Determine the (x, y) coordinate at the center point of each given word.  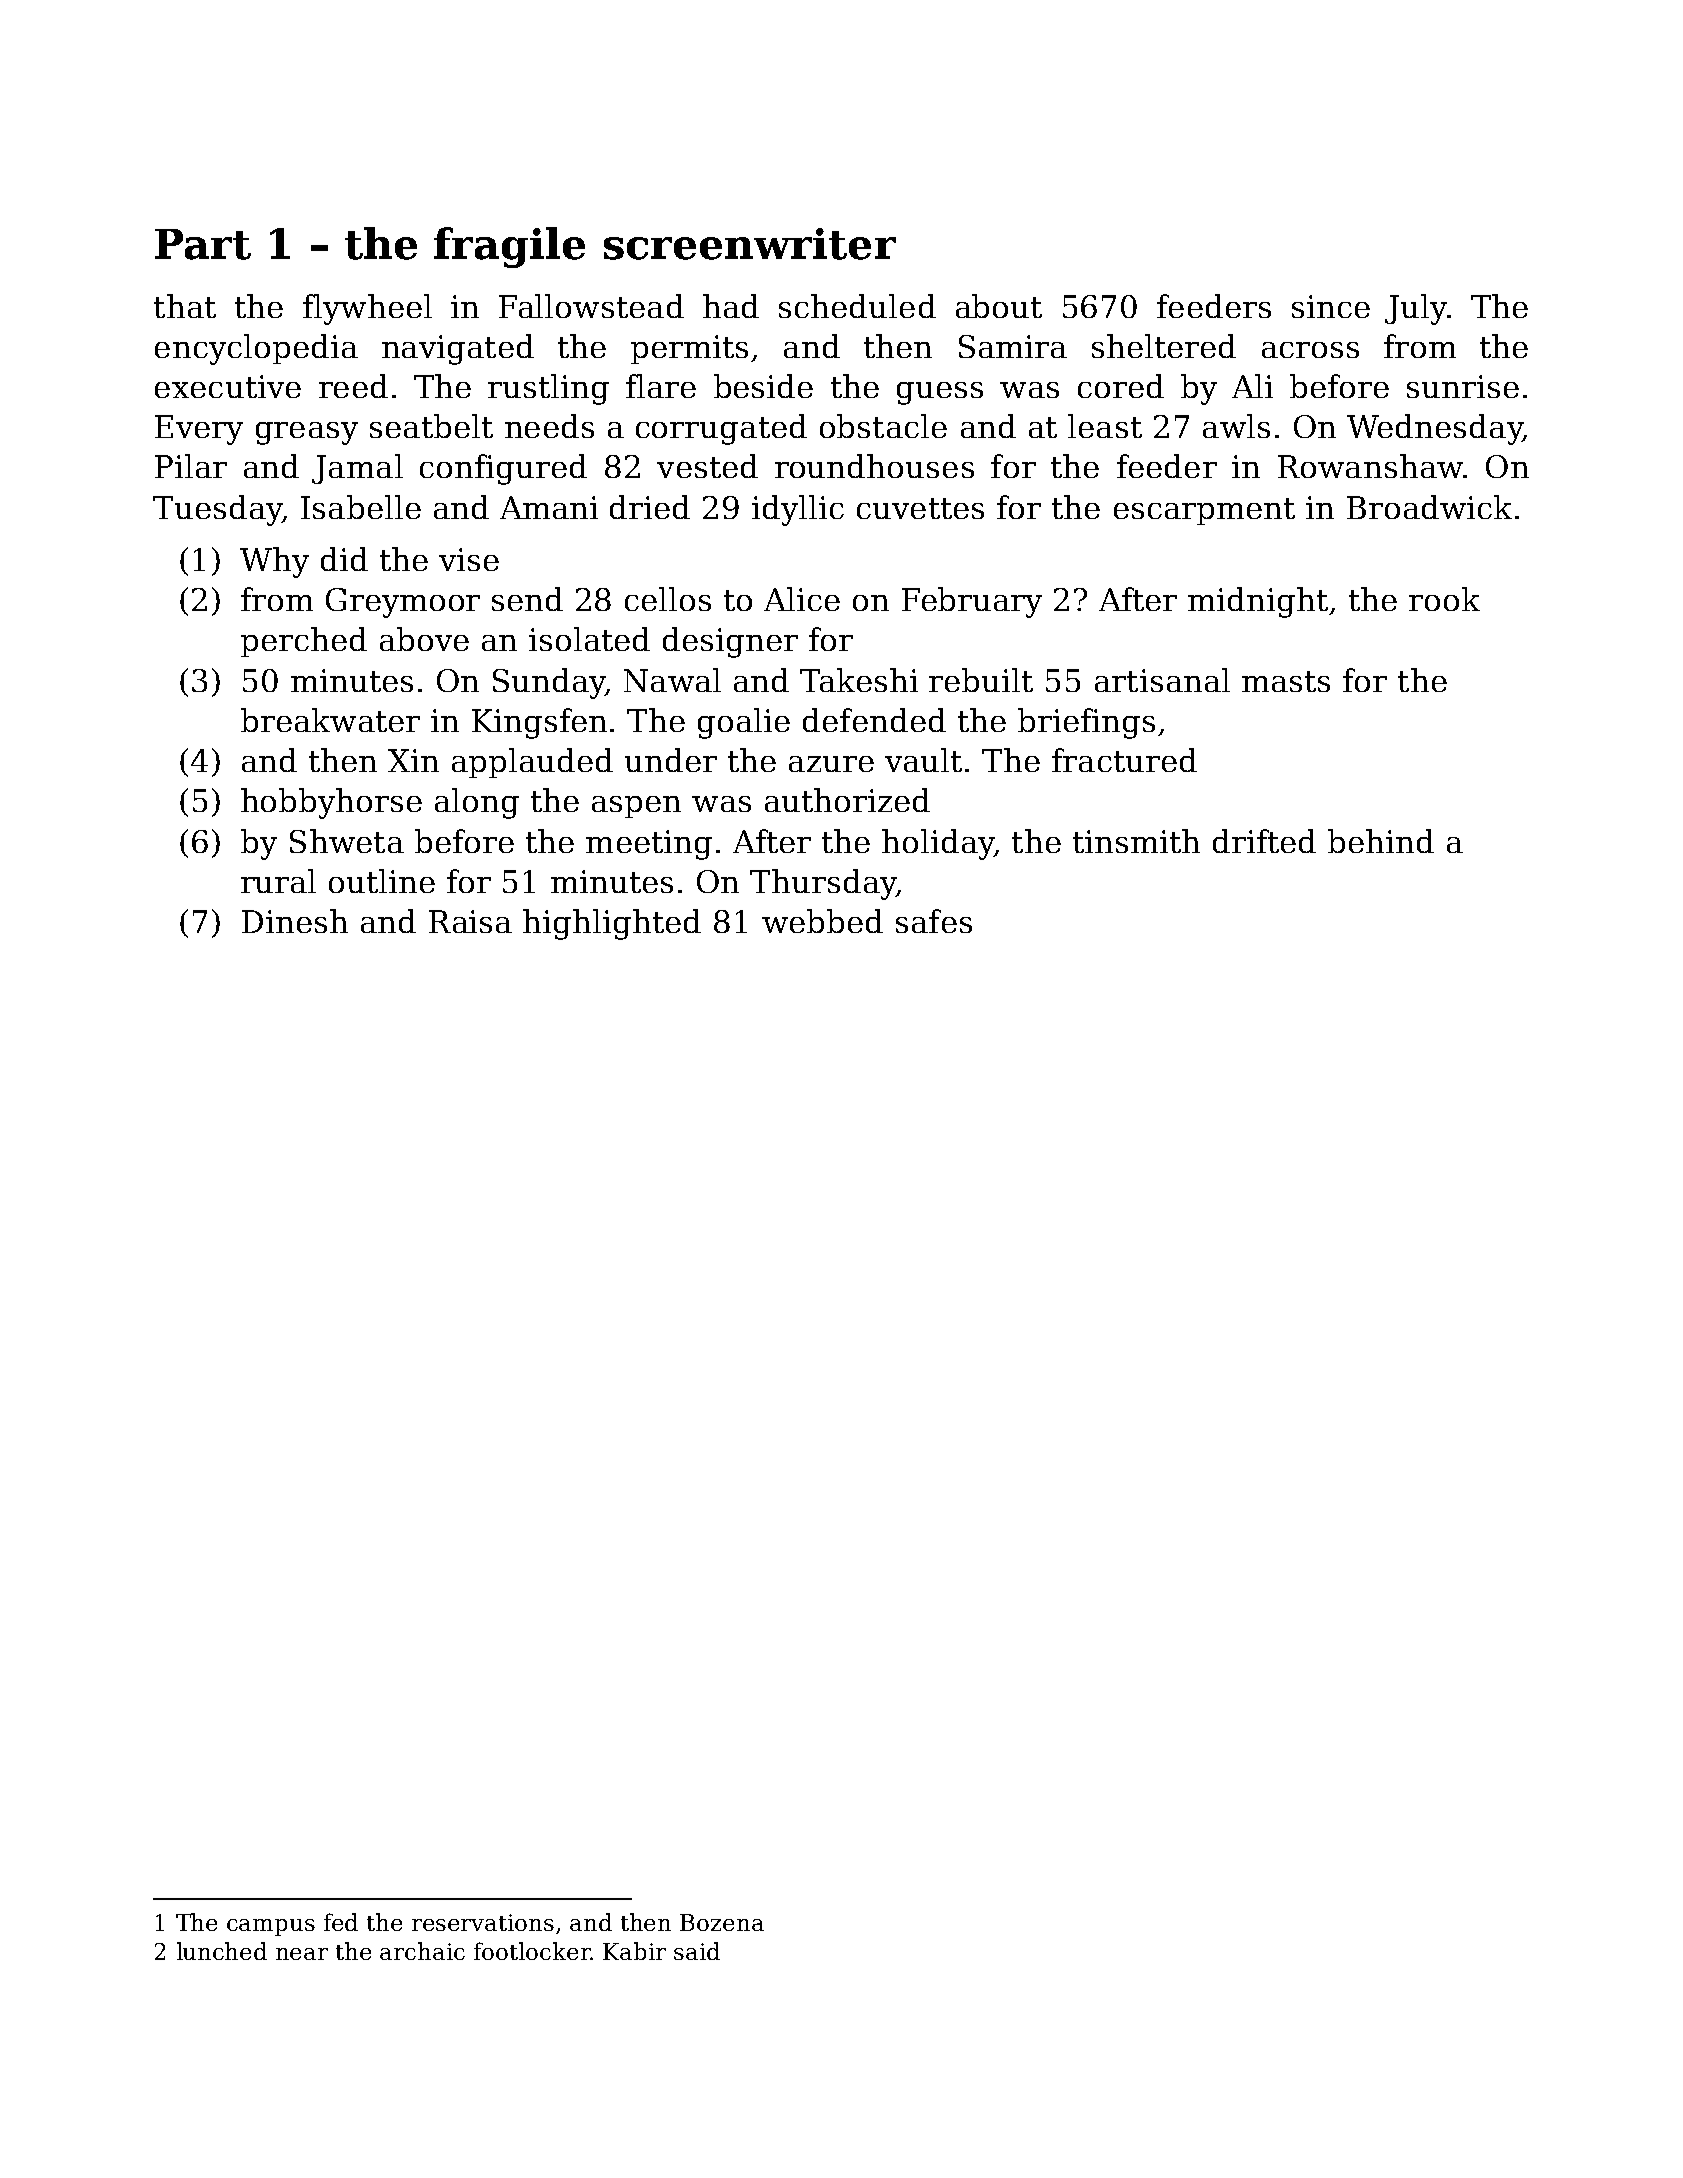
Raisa (470, 921)
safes (934, 921)
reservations (483, 1922)
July (1416, 309)
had (731, 306)
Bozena (722, 1922)
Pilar (191, 466)
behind (1381, 841)
